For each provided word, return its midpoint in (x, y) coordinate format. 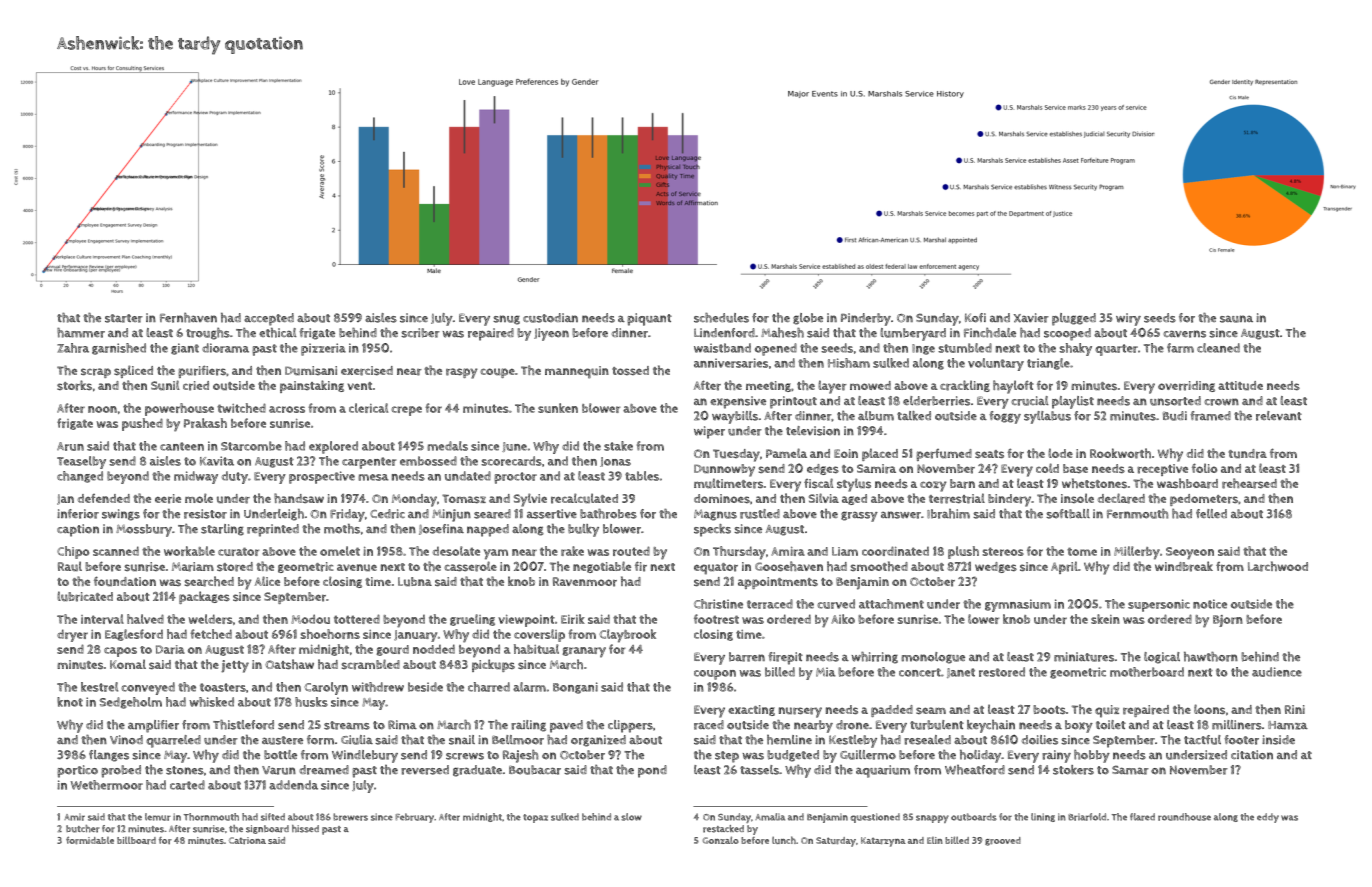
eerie (168, 499)
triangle (1048, 364)
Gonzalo (721, 840)
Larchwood (1278, 566)
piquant (649, 319)
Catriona (247, 840)
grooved (1003, 841)
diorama (225, 348)
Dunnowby (724, 470)
